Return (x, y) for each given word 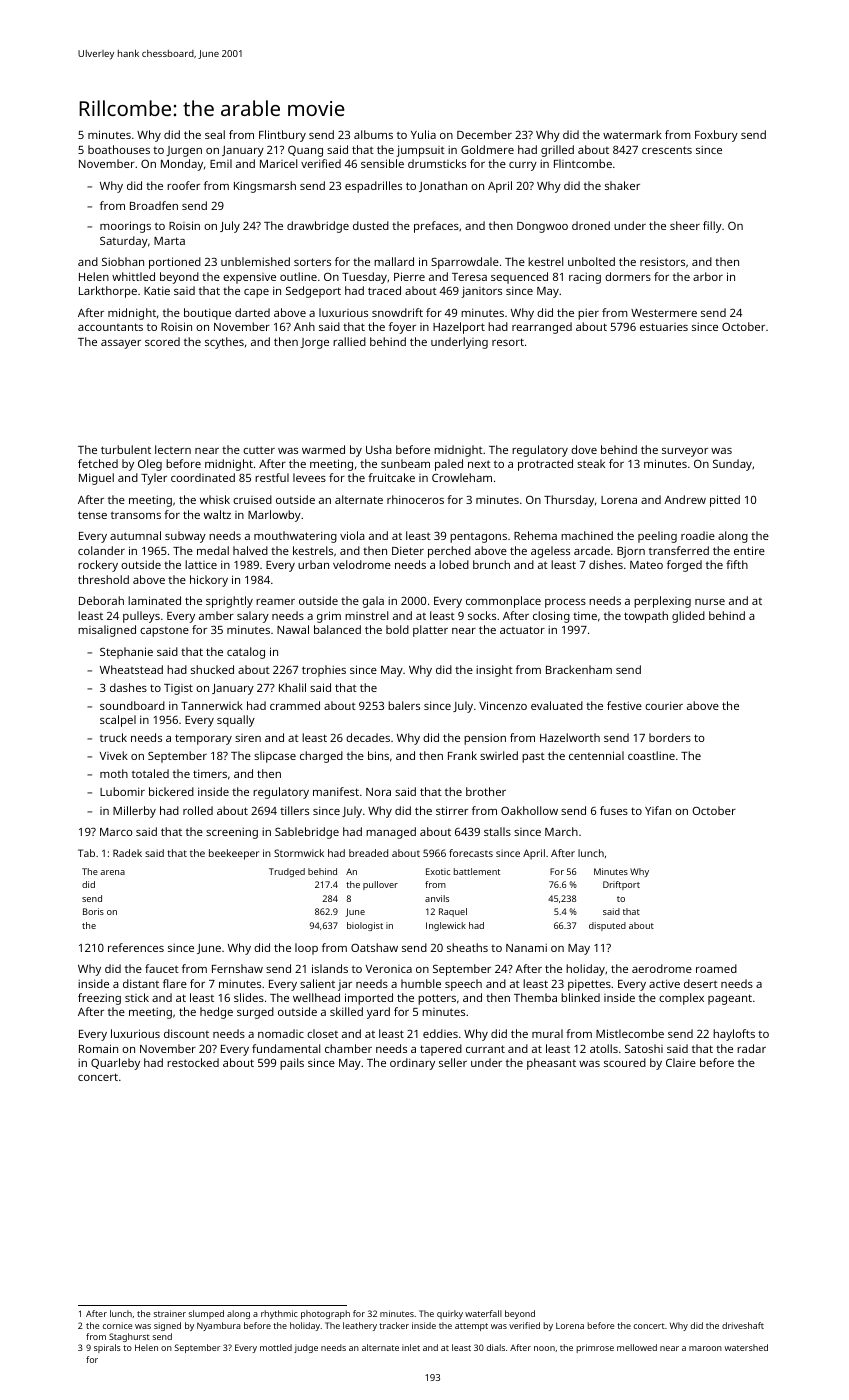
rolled (198, 810)
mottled (276, 1347)
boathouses (119, 149)
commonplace (503, 602)
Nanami (526, 947)
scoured (625, 1062)
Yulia (423, 134)
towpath (646, 617)
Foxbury (716, 136)
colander (101, 550)
